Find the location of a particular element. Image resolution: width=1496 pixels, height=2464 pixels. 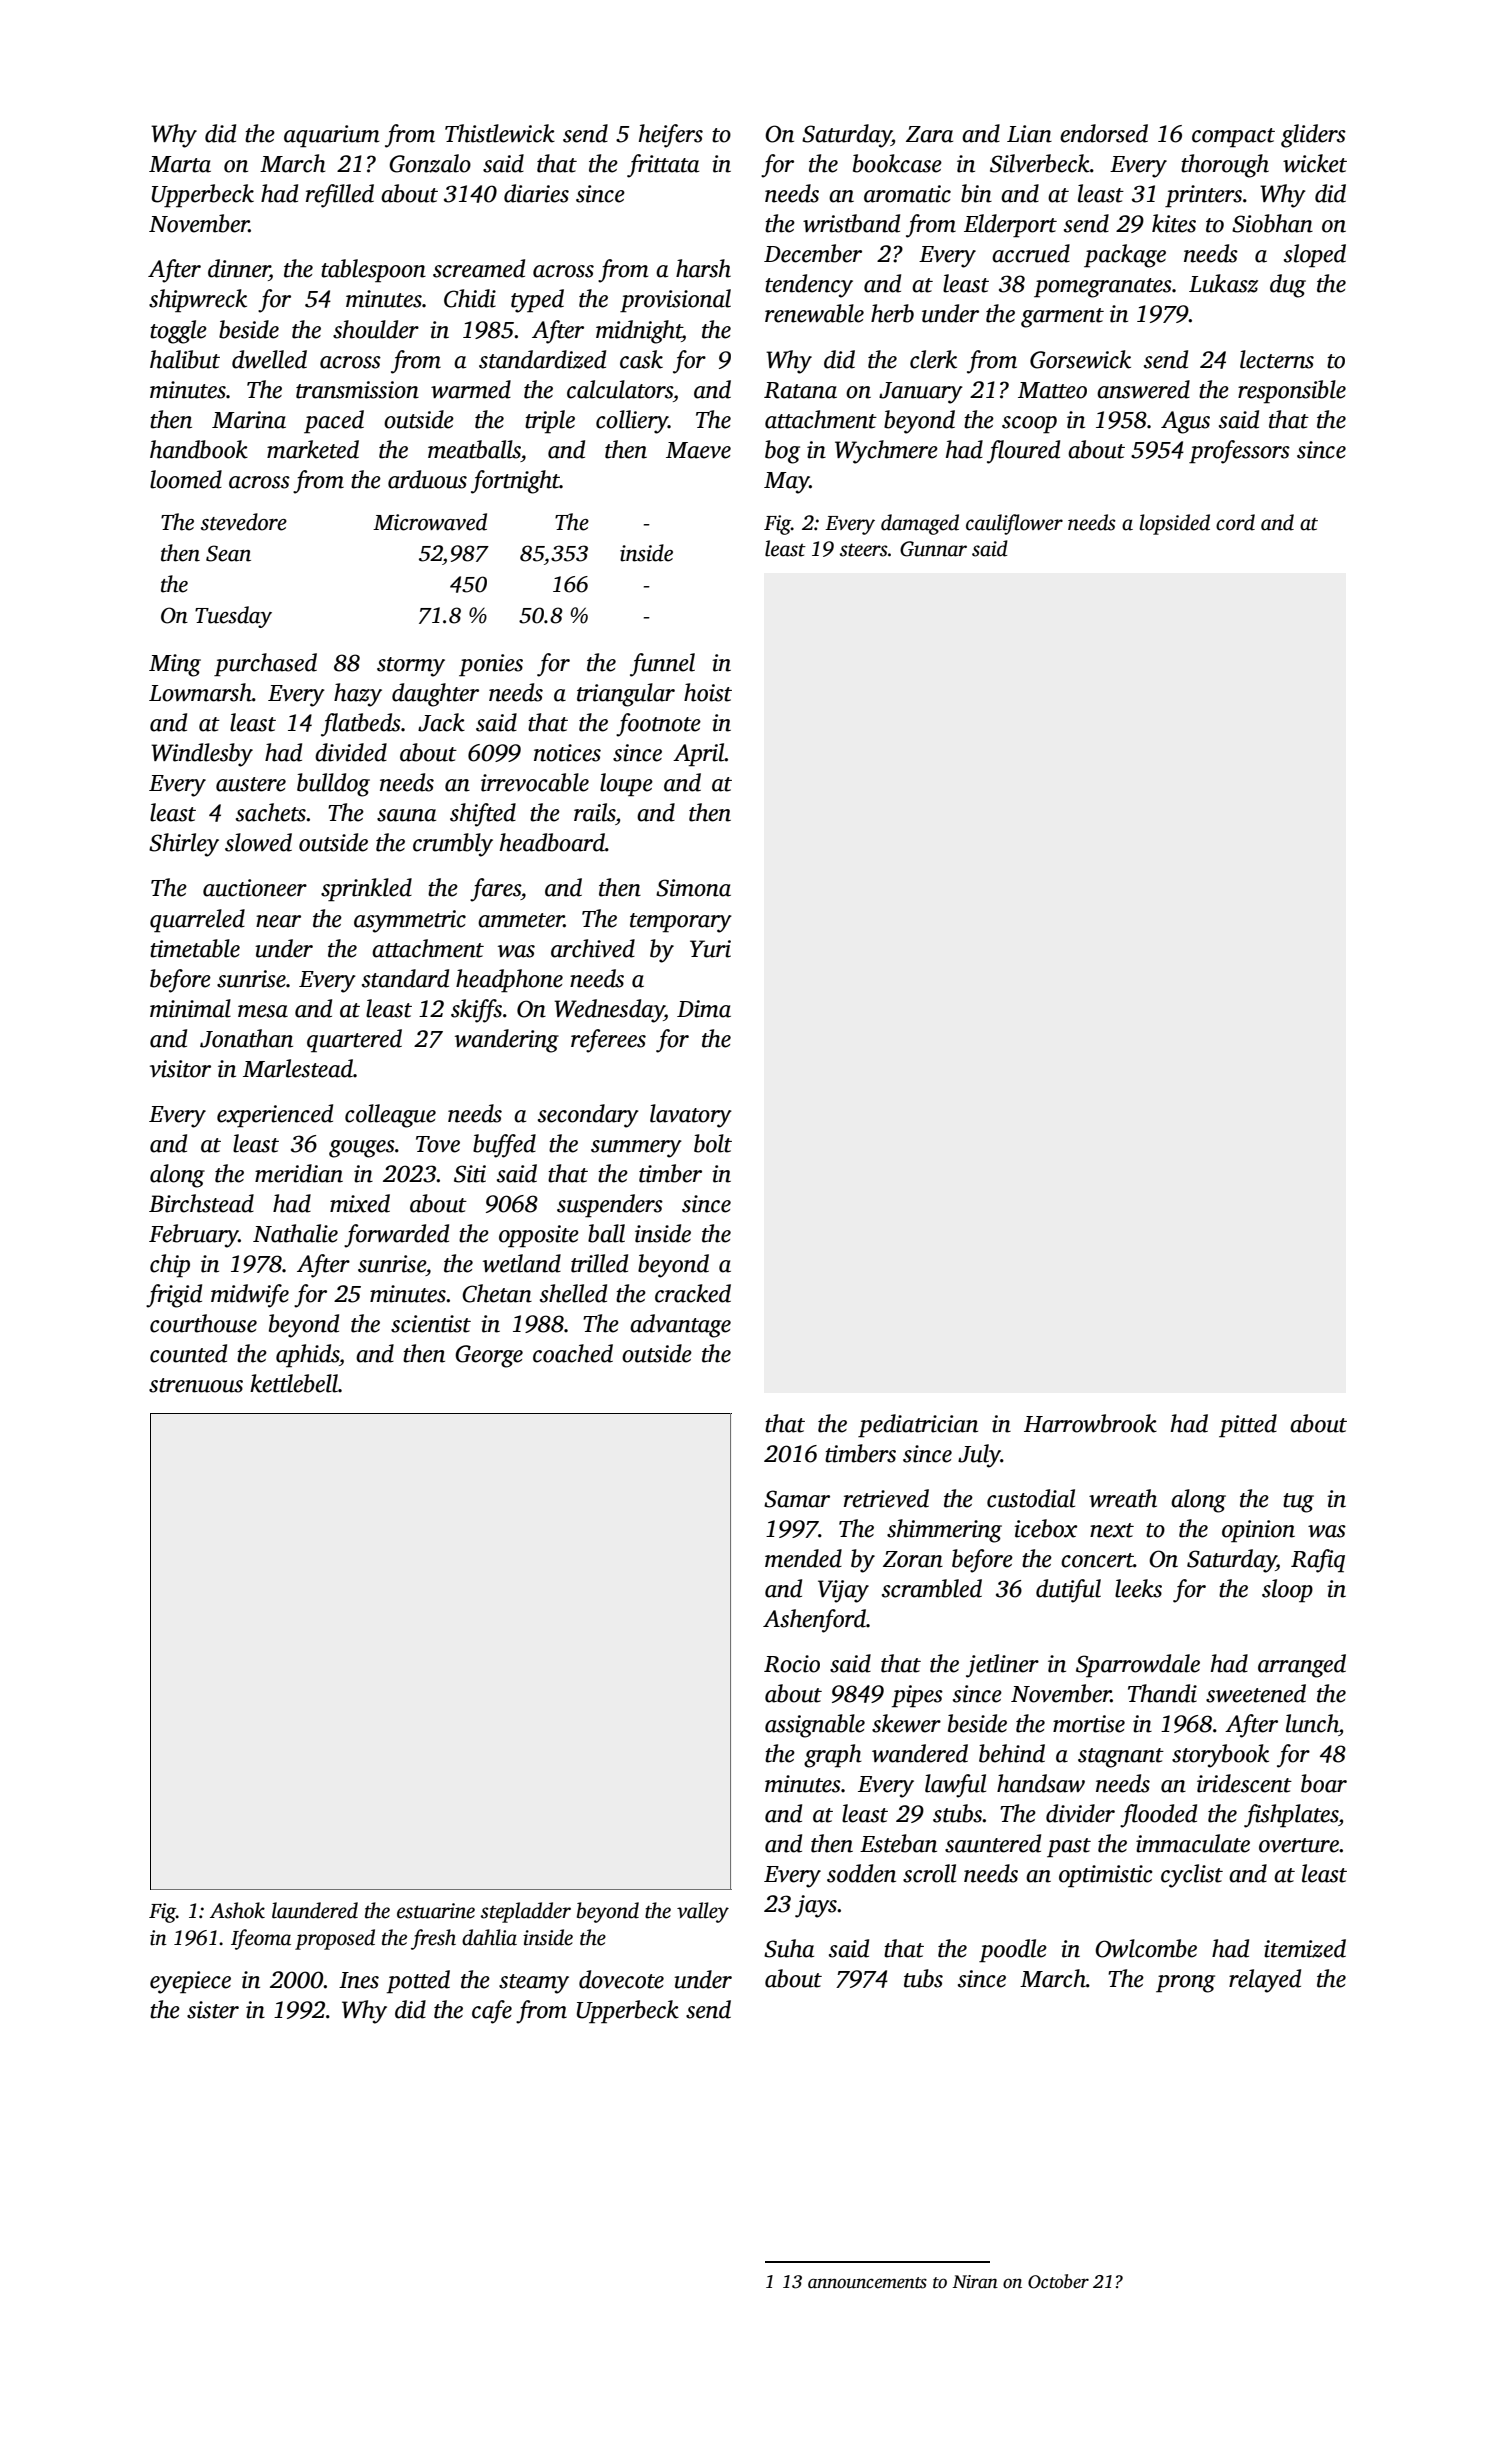

dovecote is located at coordinates (621, 1979).
